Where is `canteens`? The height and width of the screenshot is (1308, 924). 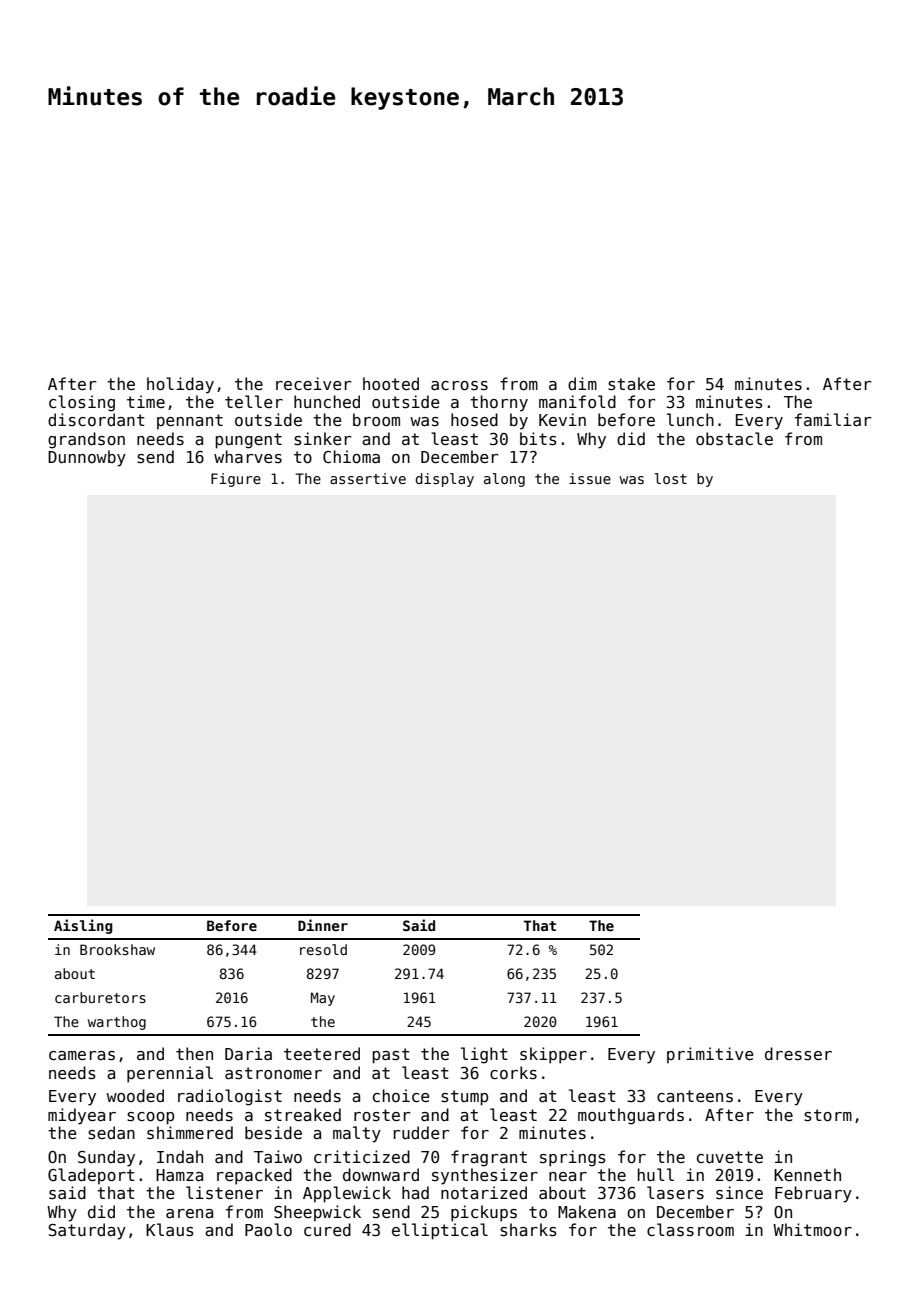 canteens is located at coordinates (695, 1096).
